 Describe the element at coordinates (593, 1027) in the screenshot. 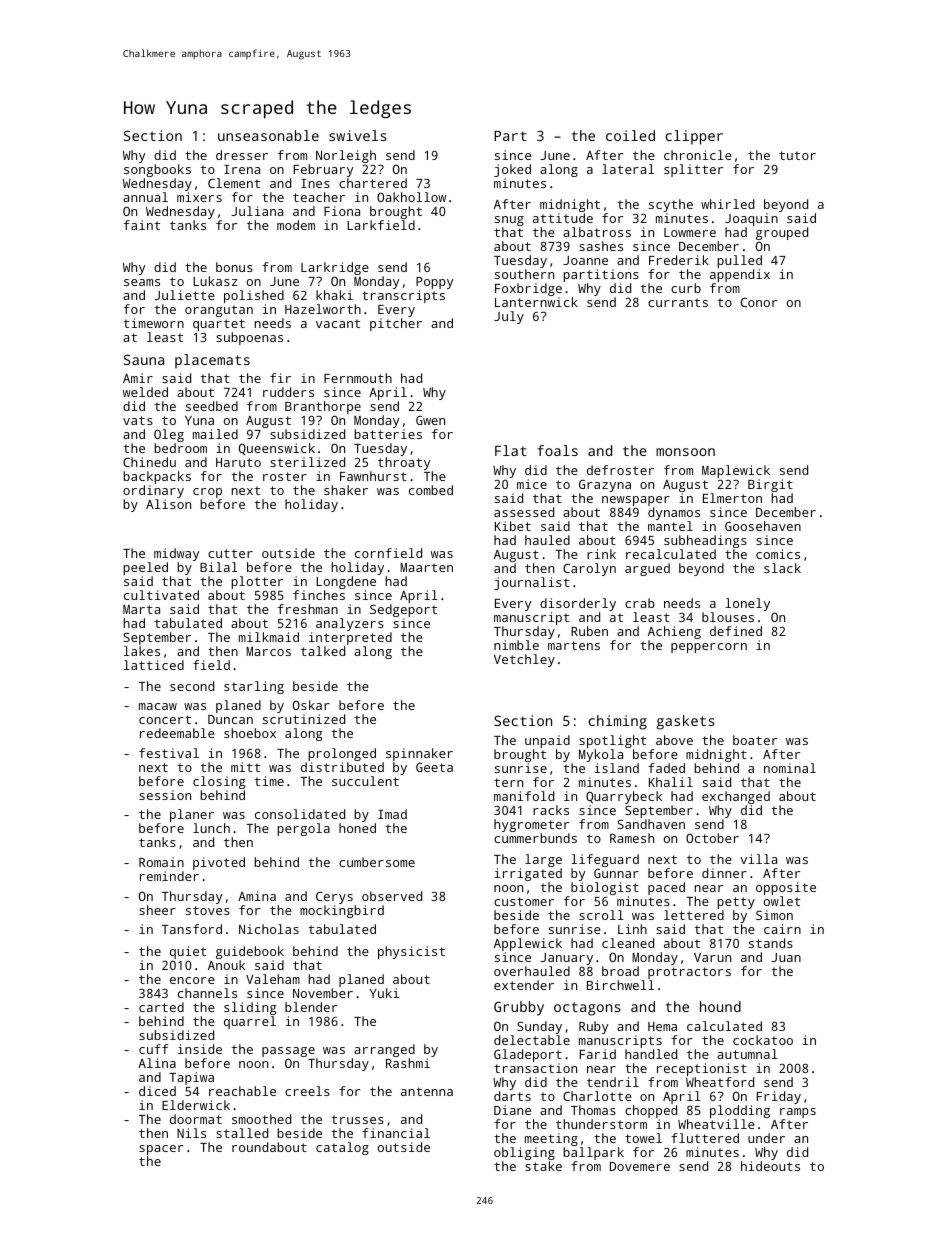

I see `Ruby` at that location.
